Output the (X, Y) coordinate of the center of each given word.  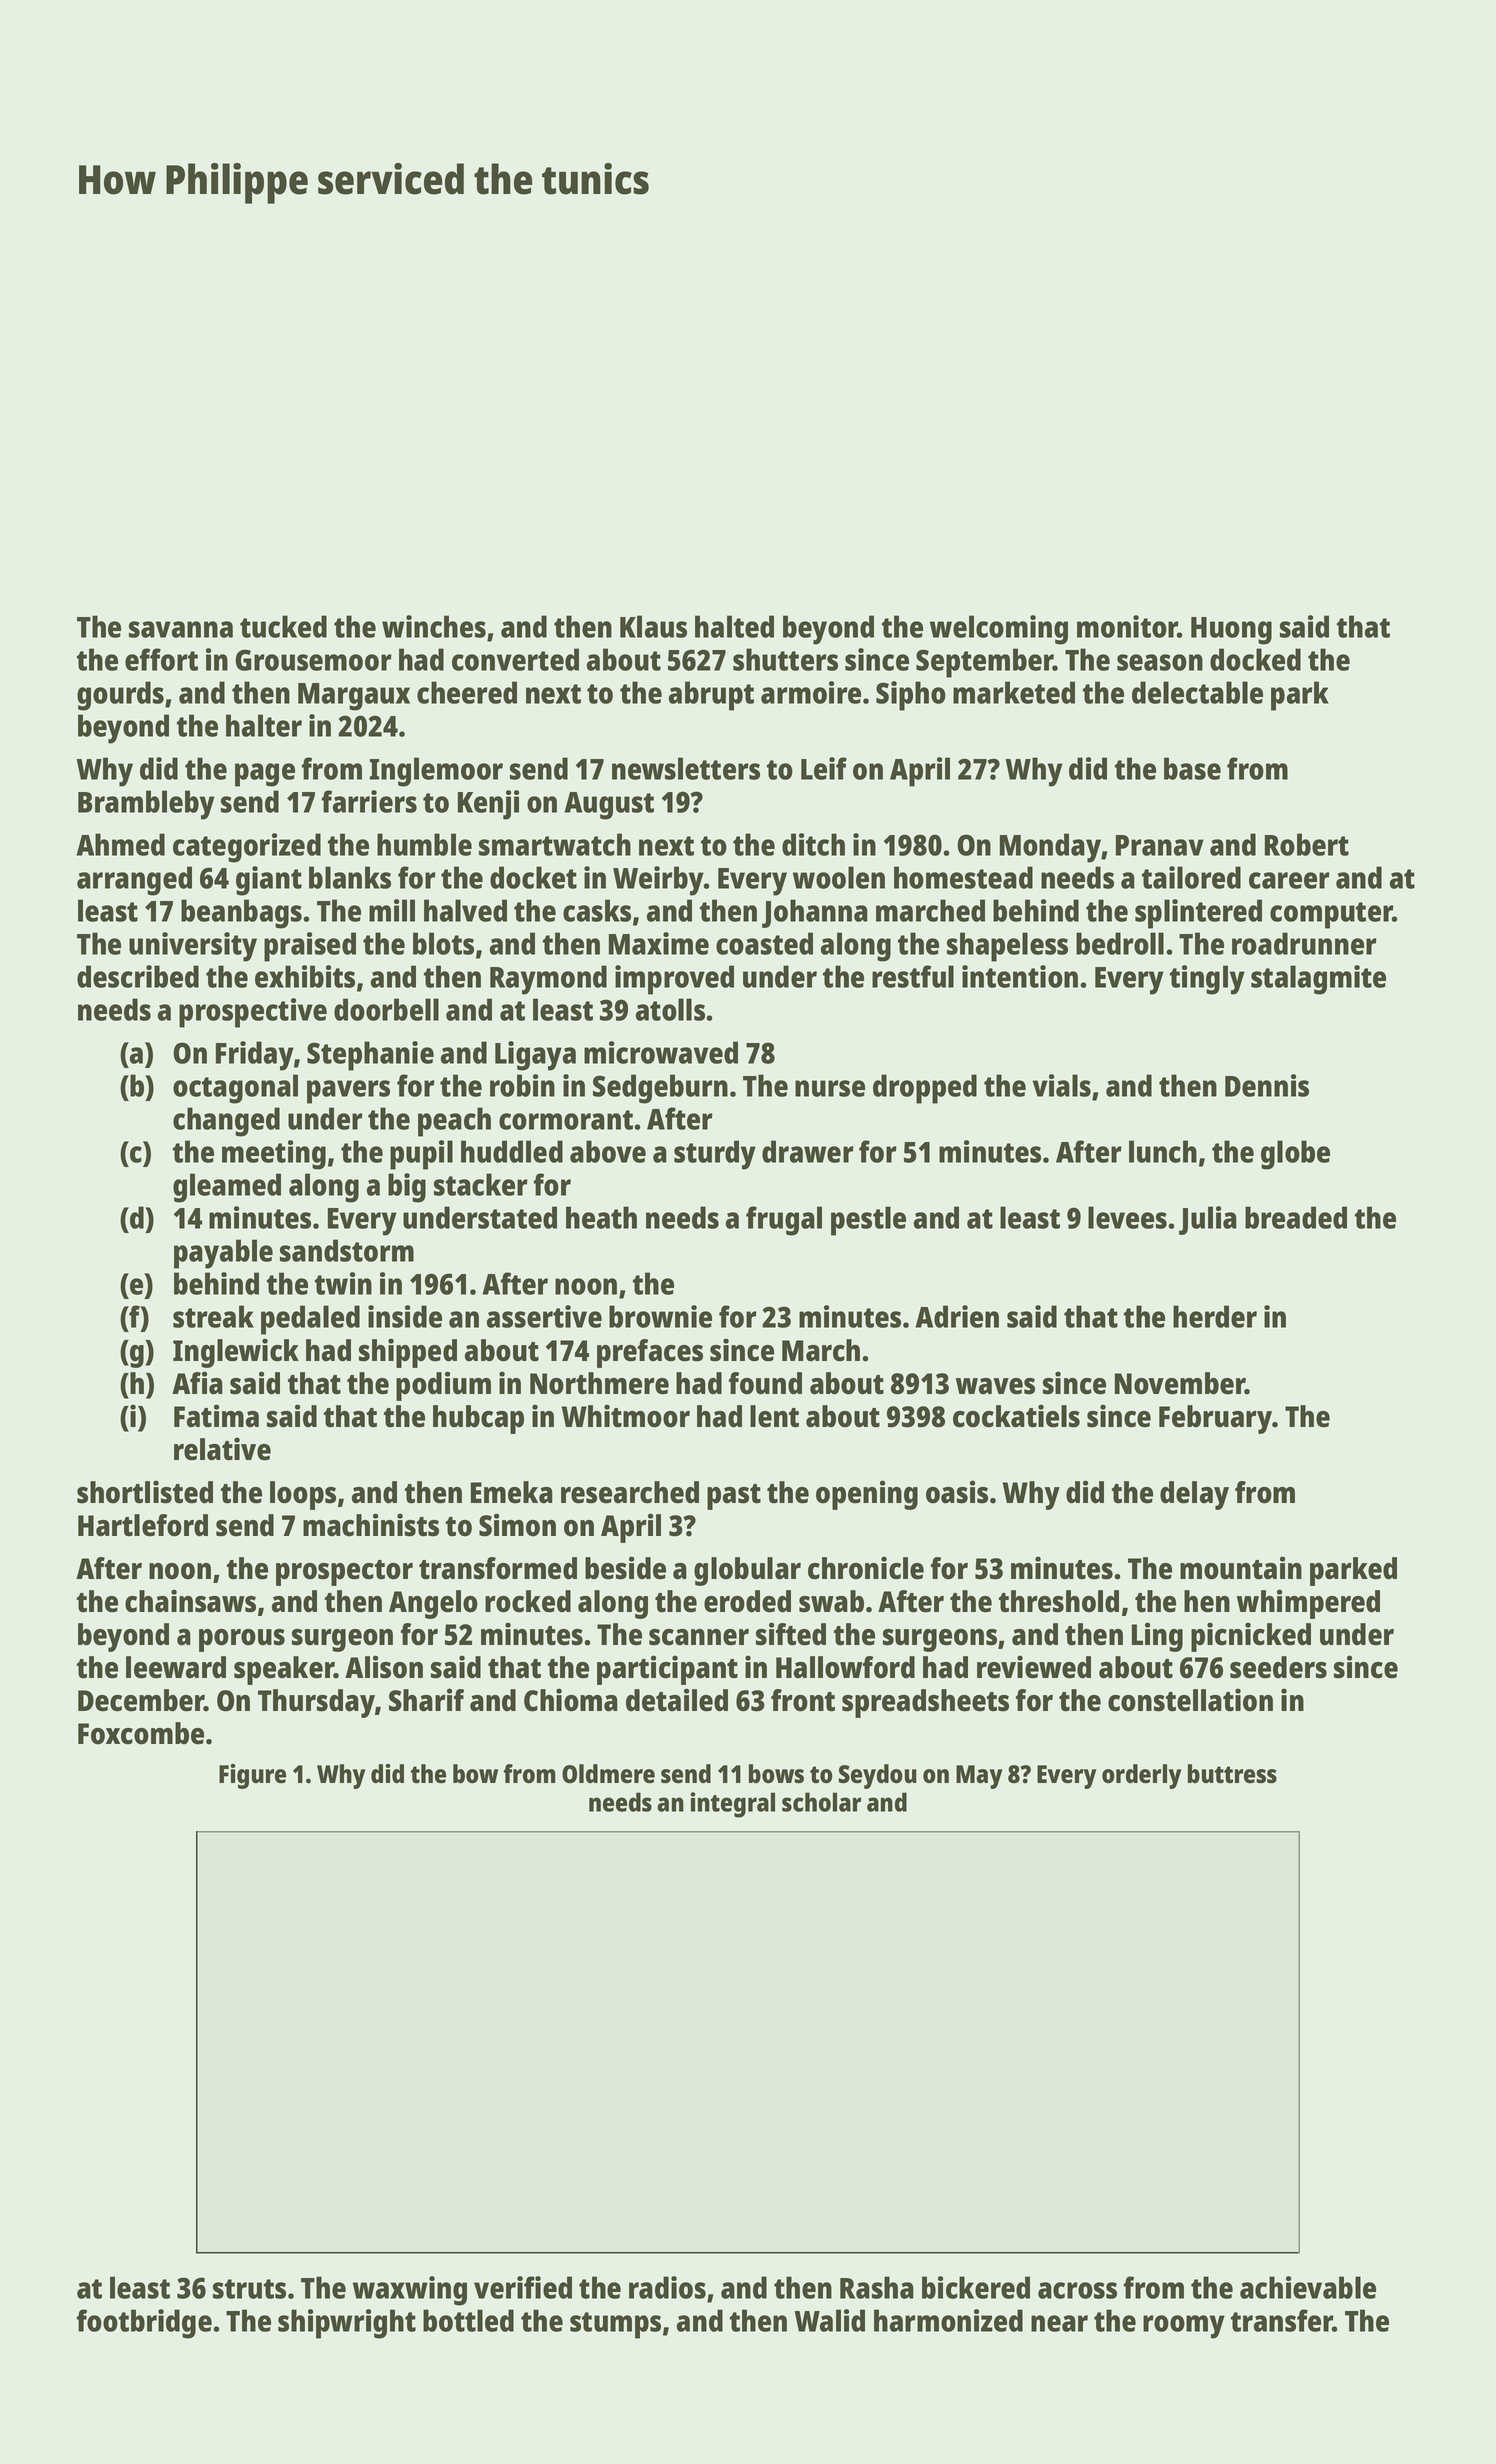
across (1077, 2290)
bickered (976, 2287)
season (1160, 662)
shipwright (347, 2324)
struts (249, 2289)
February (1215, 1419)
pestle (868, 1221)
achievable (1308, 2287)
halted (734, 626)
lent (774, 1416)
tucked (283, 626)
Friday (255, 1056)
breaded (1296, 1217)
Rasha (877, 2287)
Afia (197, 1383)
